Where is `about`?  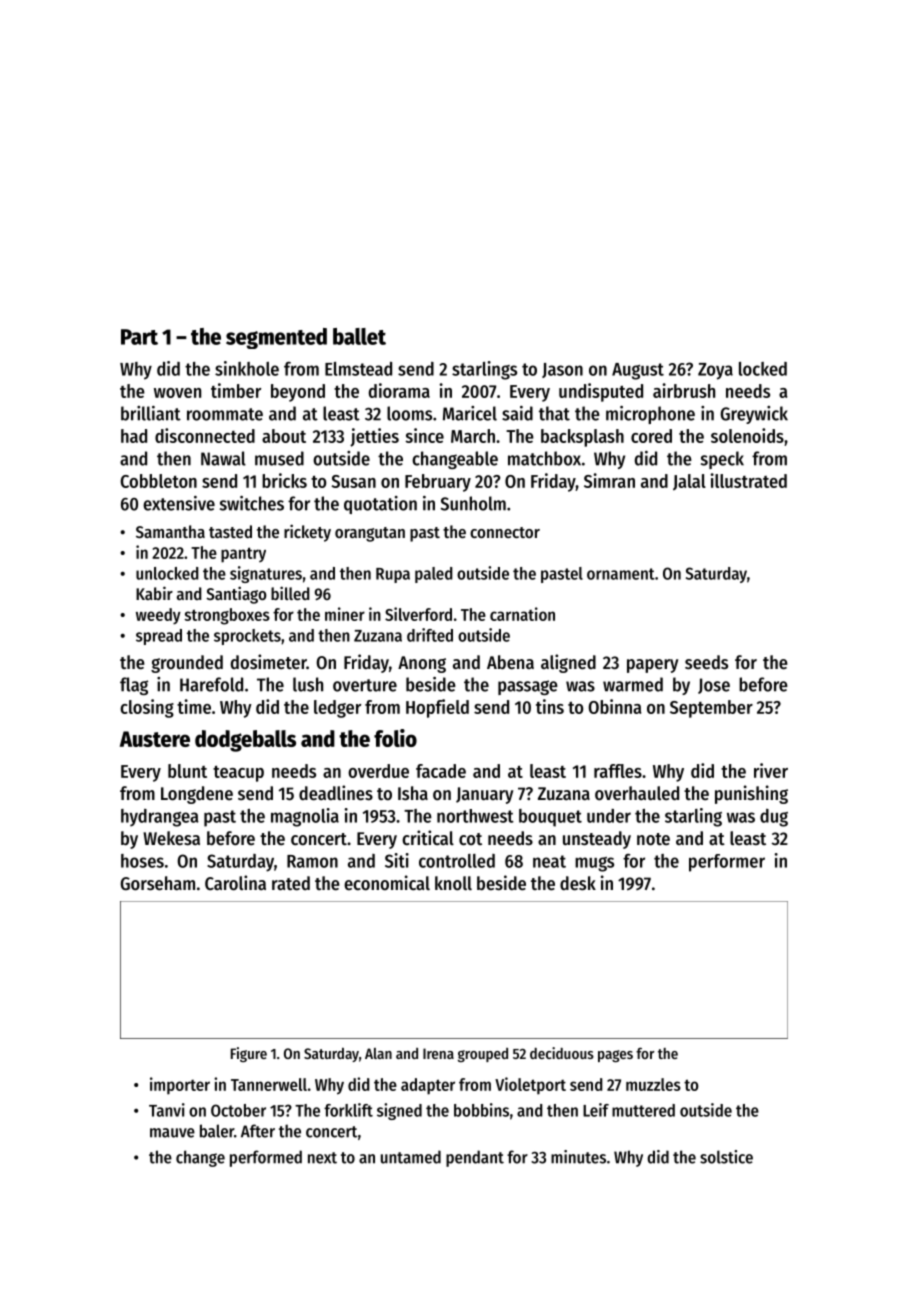
about is located at coordinates (284, 436).
